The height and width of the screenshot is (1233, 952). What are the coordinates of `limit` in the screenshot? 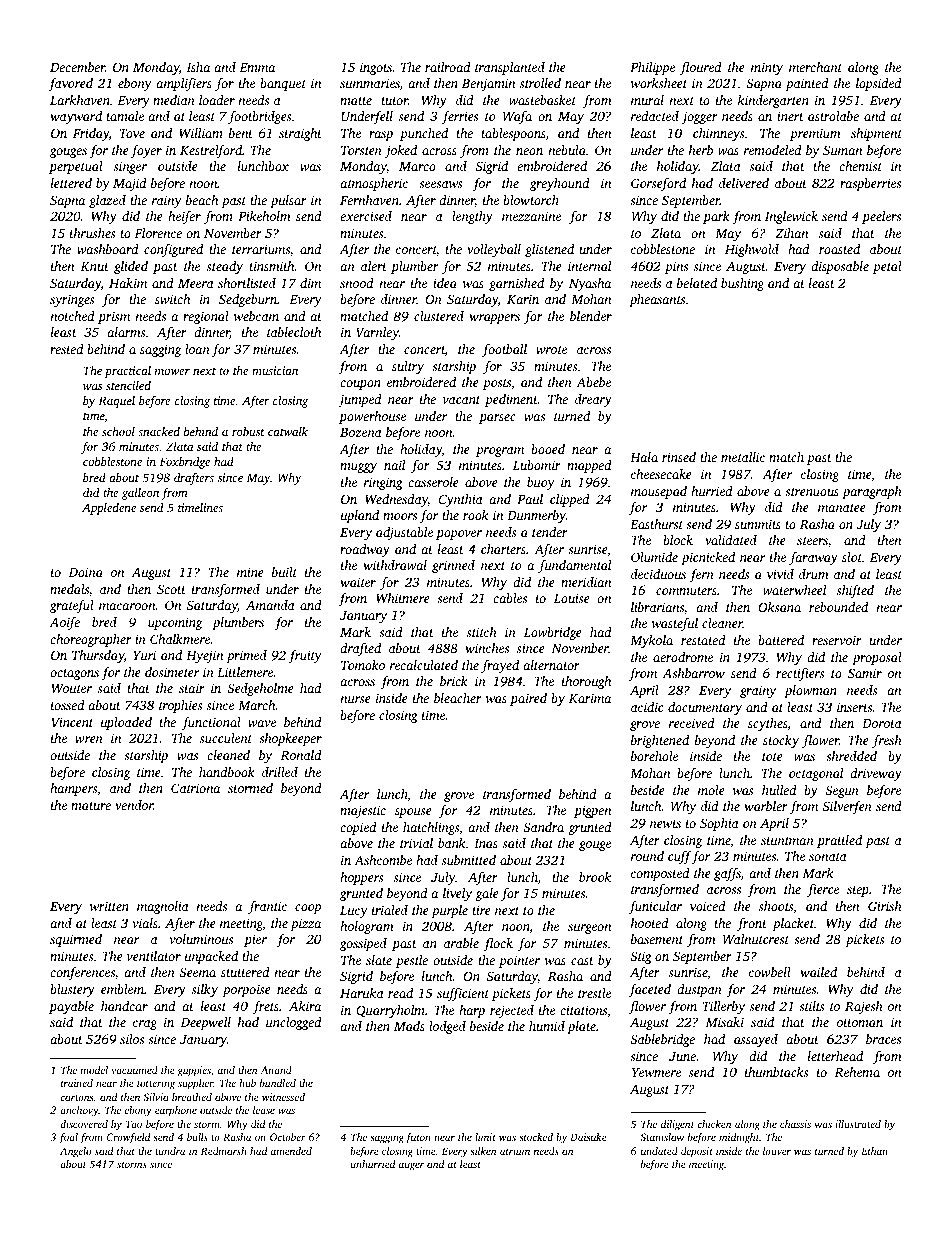 It's located at (485, 1137).
